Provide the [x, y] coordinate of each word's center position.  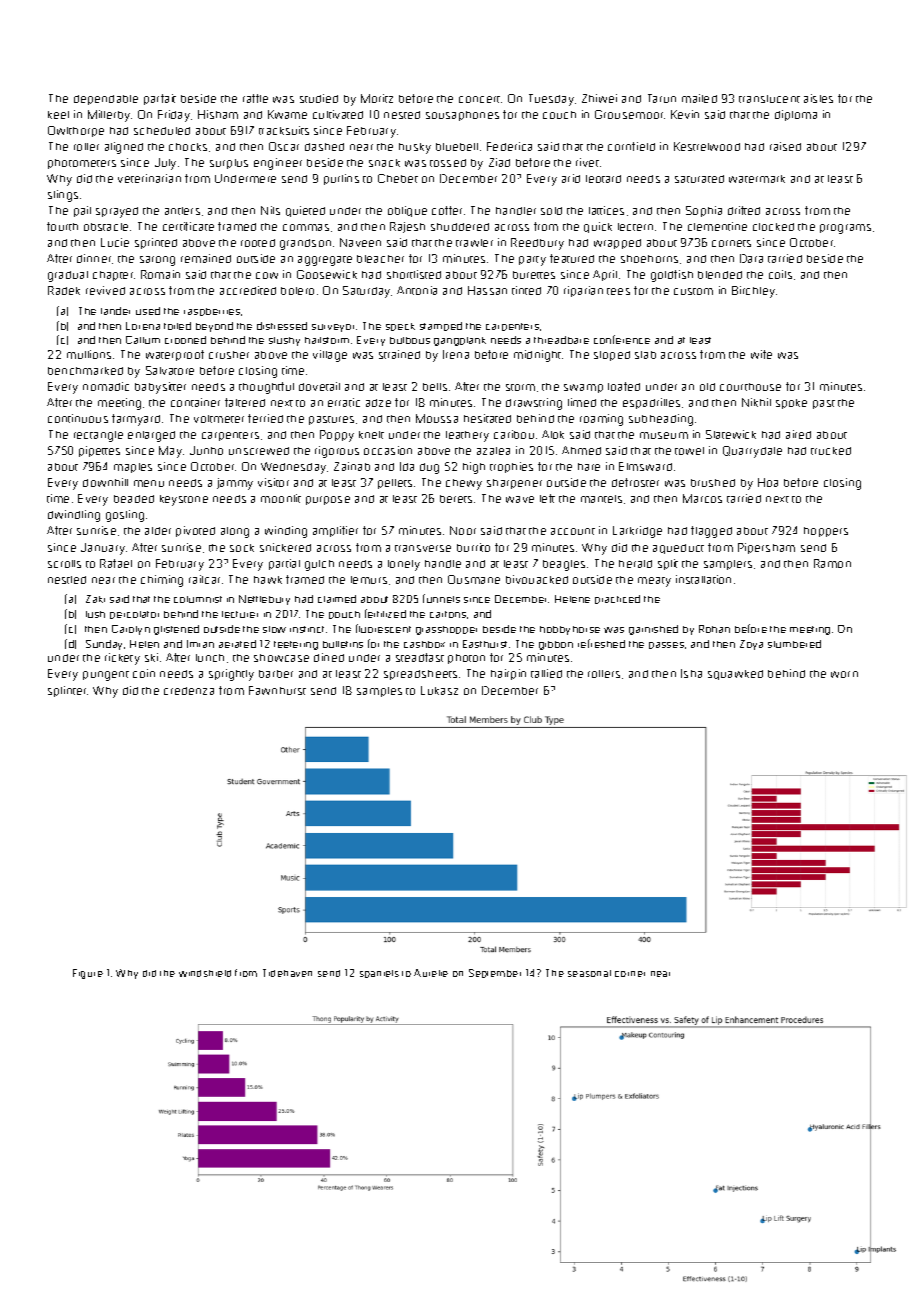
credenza [189, 691]
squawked [735, 675]
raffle [255, 98]
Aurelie [431, 973]
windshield [205, 973]
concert [479, 99]
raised [785, 146]
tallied [546, 673]
